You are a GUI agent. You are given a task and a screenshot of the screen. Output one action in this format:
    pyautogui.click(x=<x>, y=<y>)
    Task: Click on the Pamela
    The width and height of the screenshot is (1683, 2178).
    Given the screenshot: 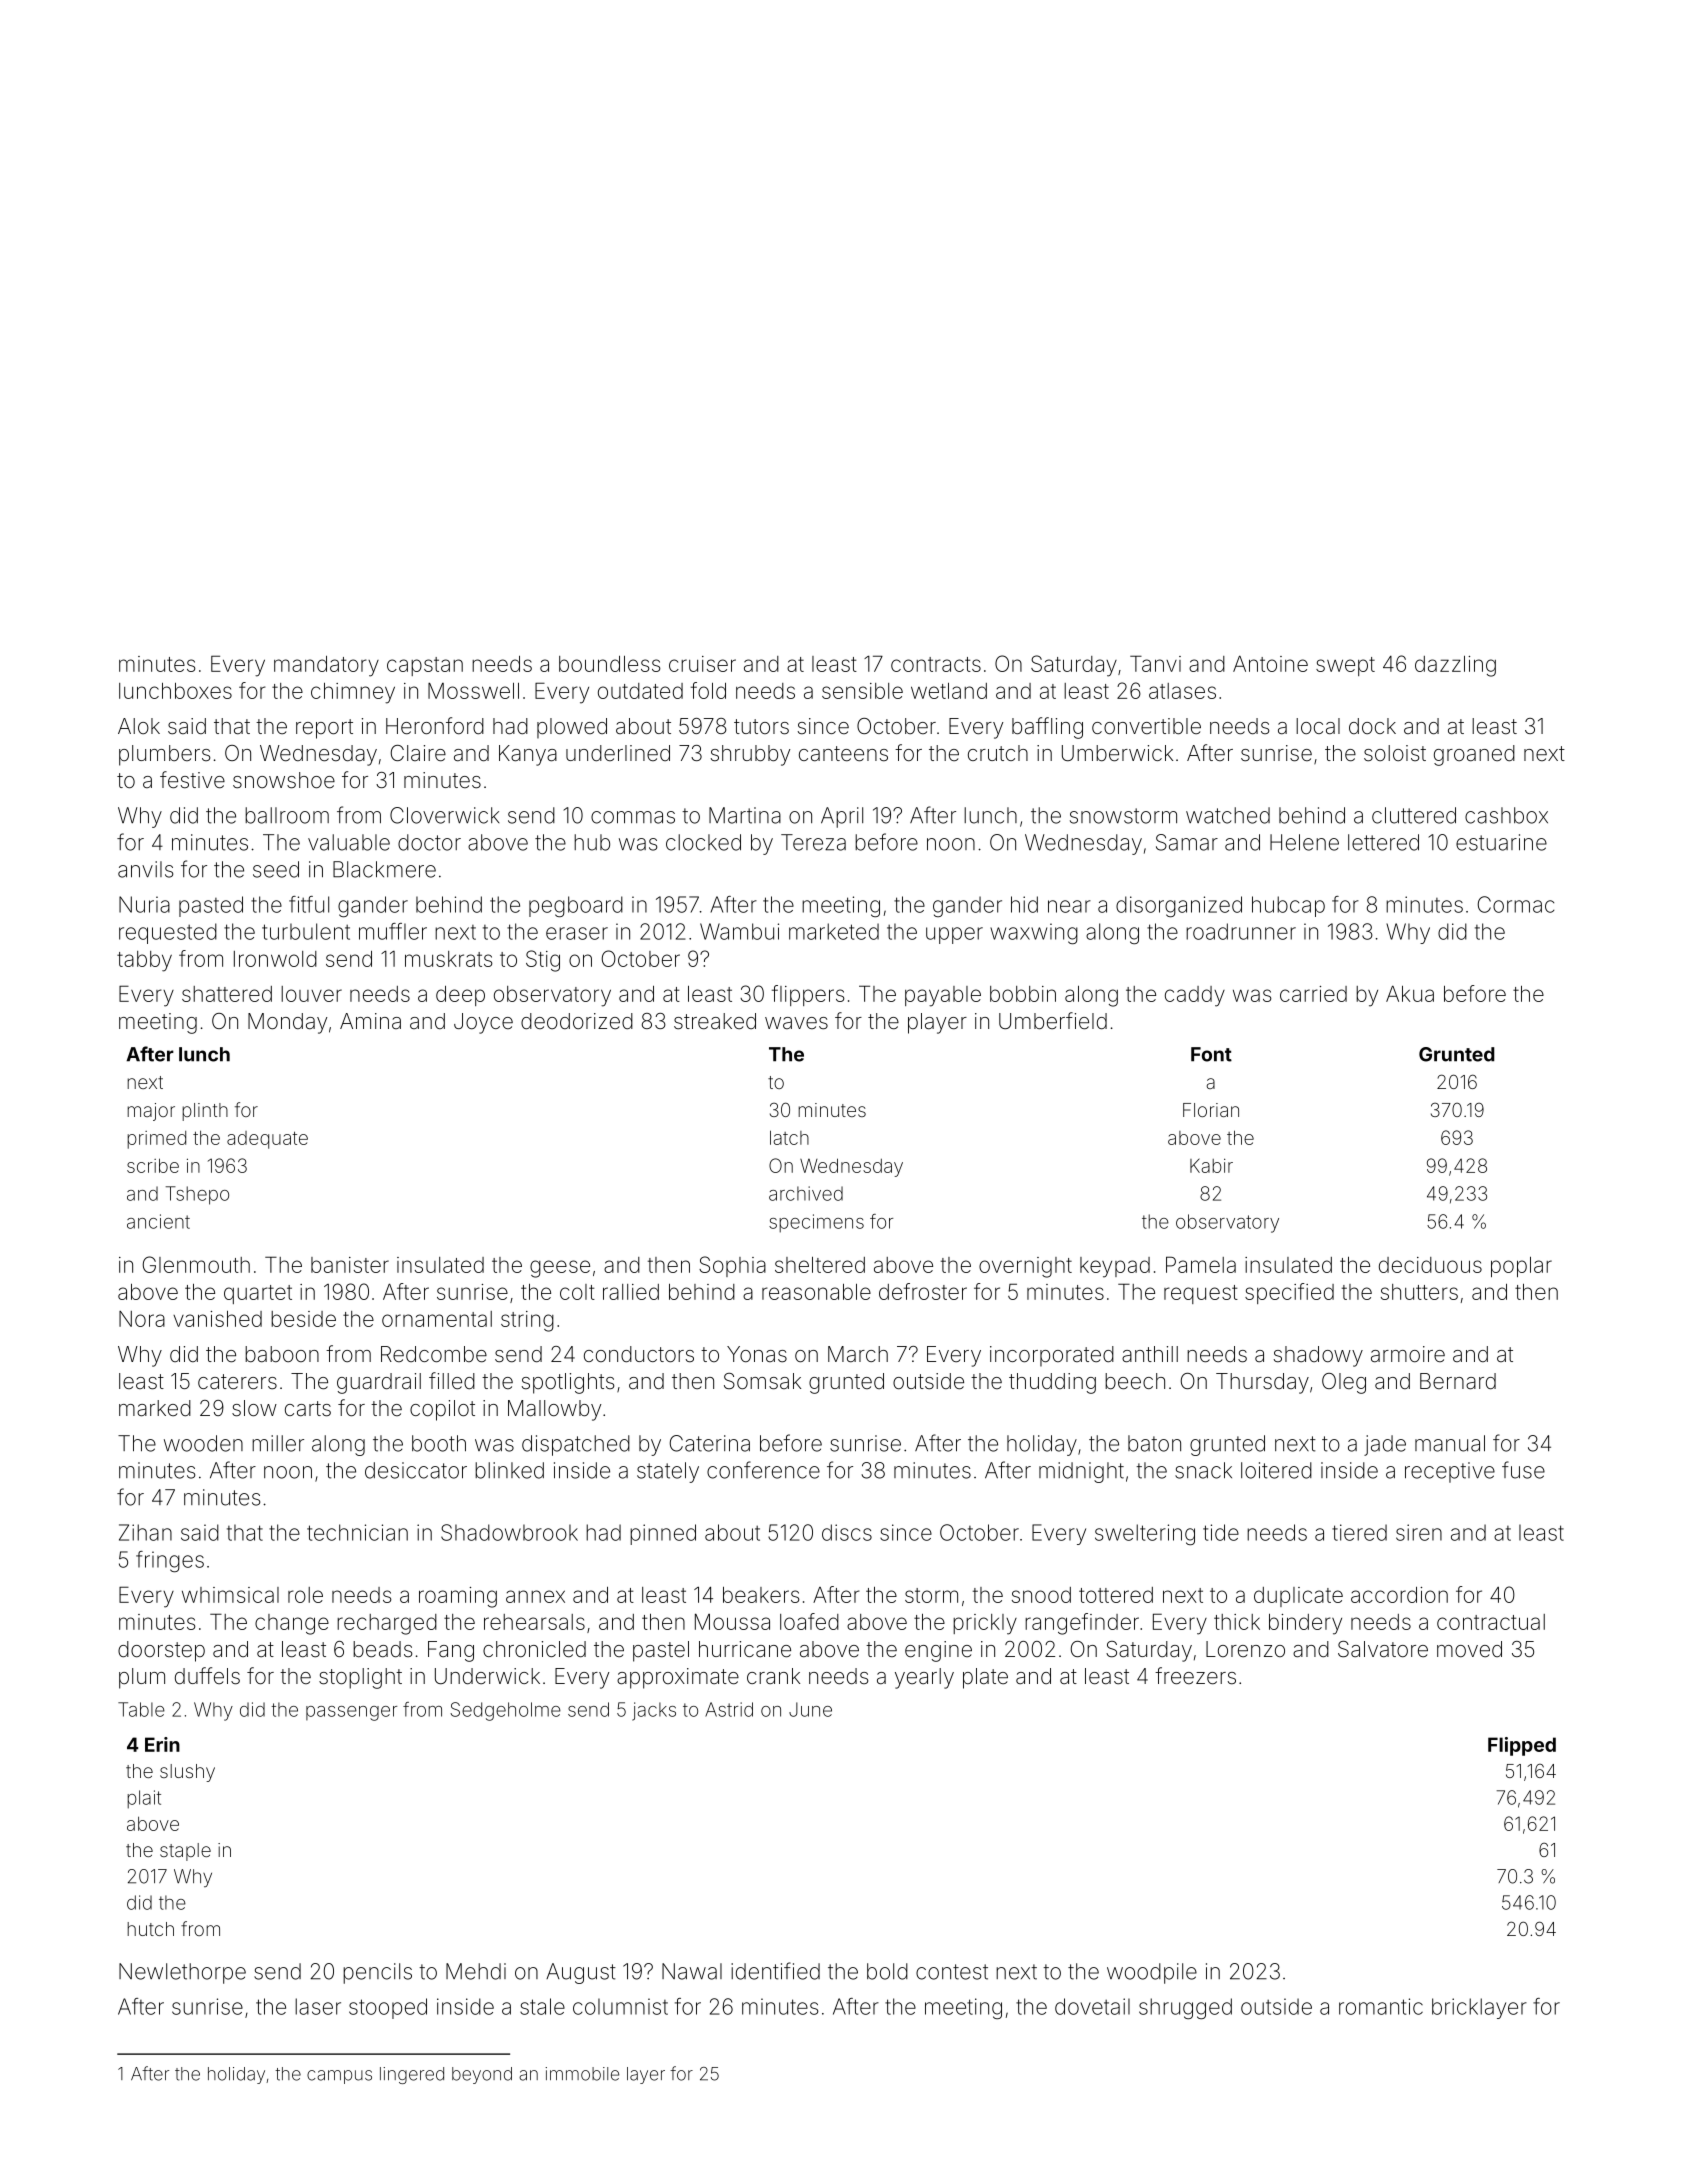 What is the action you would take?
    pyautogui.click(x=1201, y=1264)
